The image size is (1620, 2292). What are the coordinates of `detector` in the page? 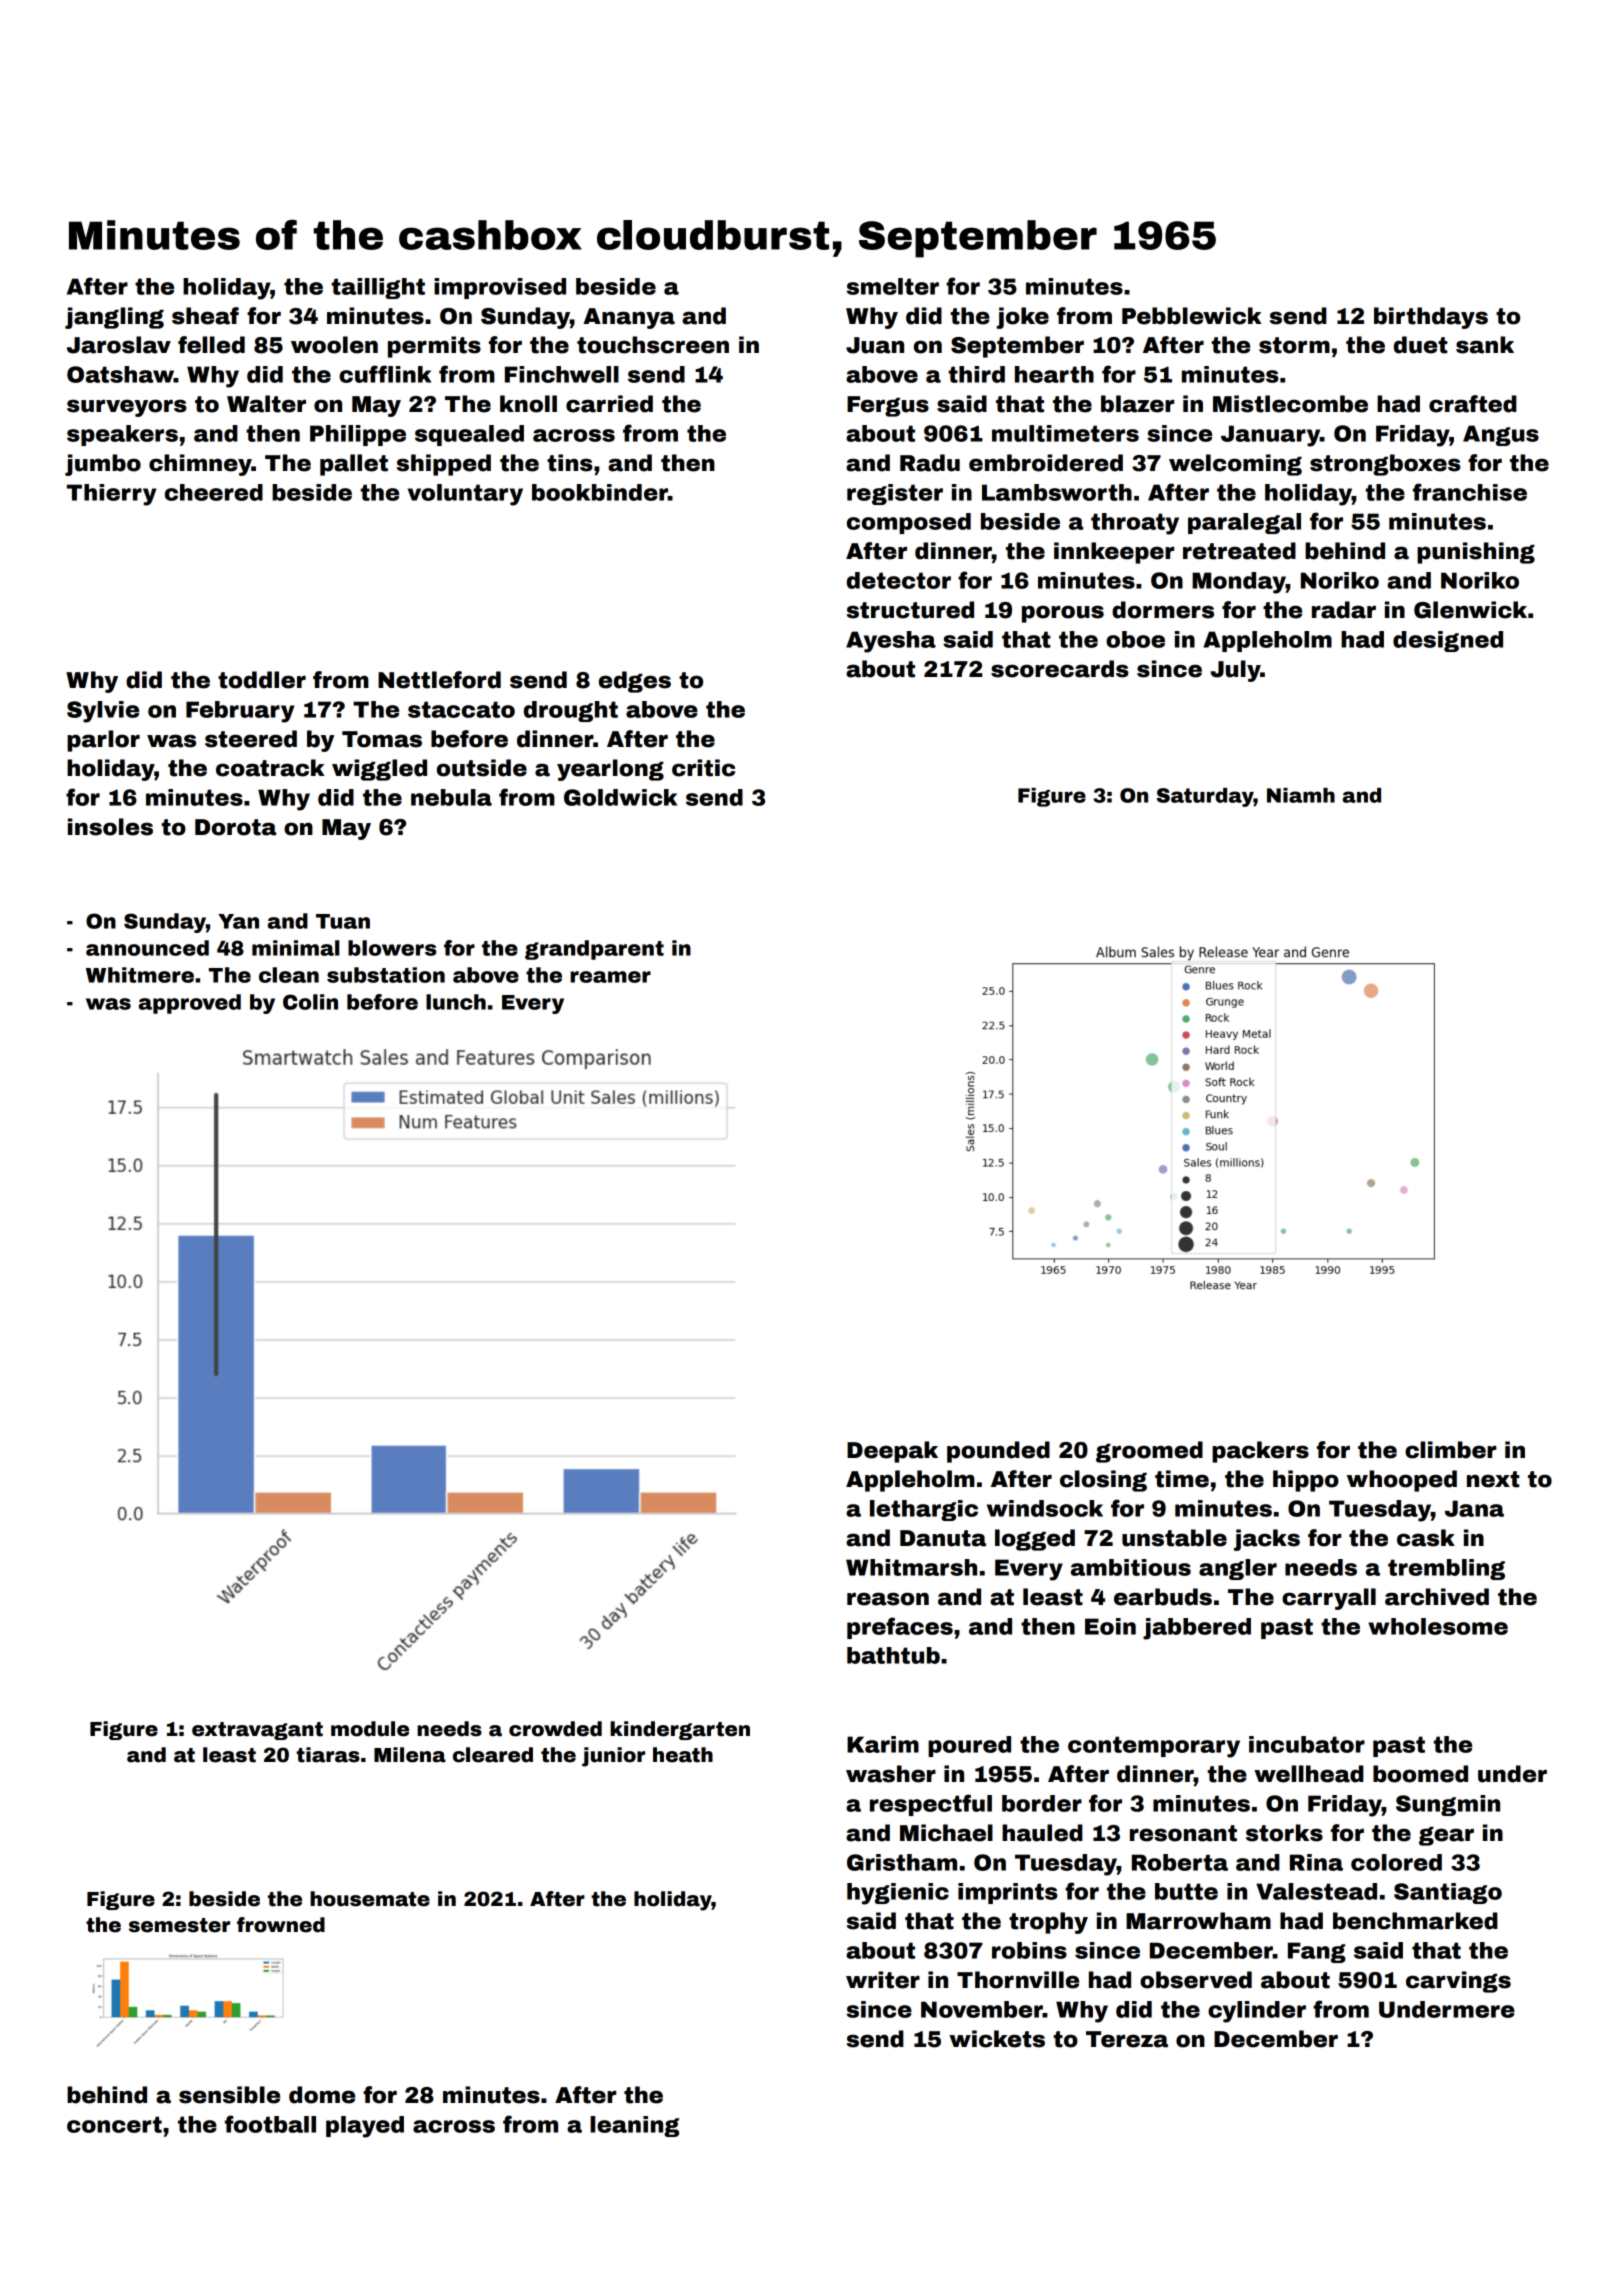 It's located at (899, 580).
